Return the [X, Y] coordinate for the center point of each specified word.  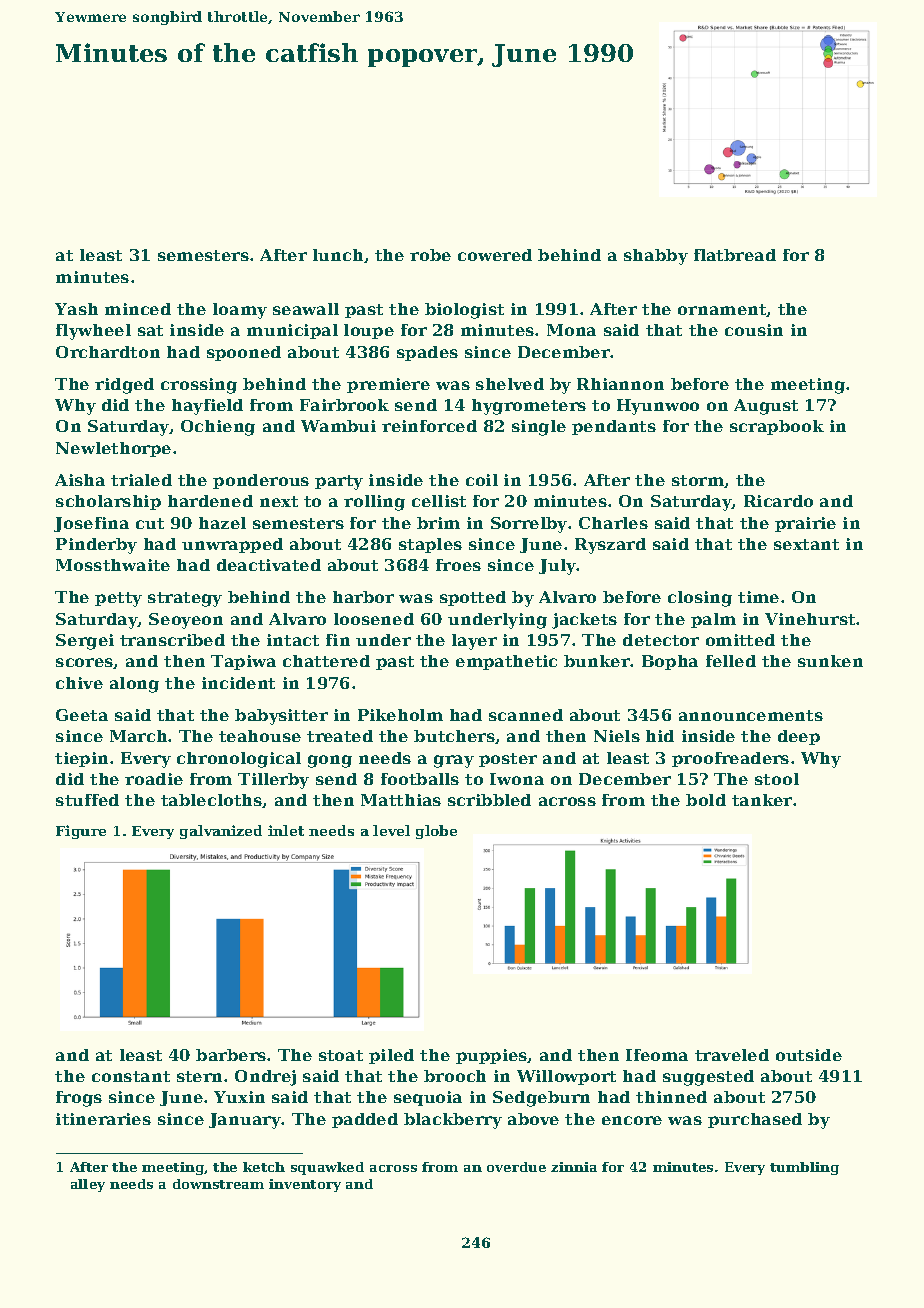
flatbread [735, 255]
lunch [338, 255]
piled [391, 1056]
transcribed [172, 640]
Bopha [670, 662]
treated [340, 736]
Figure [81, 832]
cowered [495, 255]
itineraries [103, 1119]
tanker [762, 800]
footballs [420, 779]
